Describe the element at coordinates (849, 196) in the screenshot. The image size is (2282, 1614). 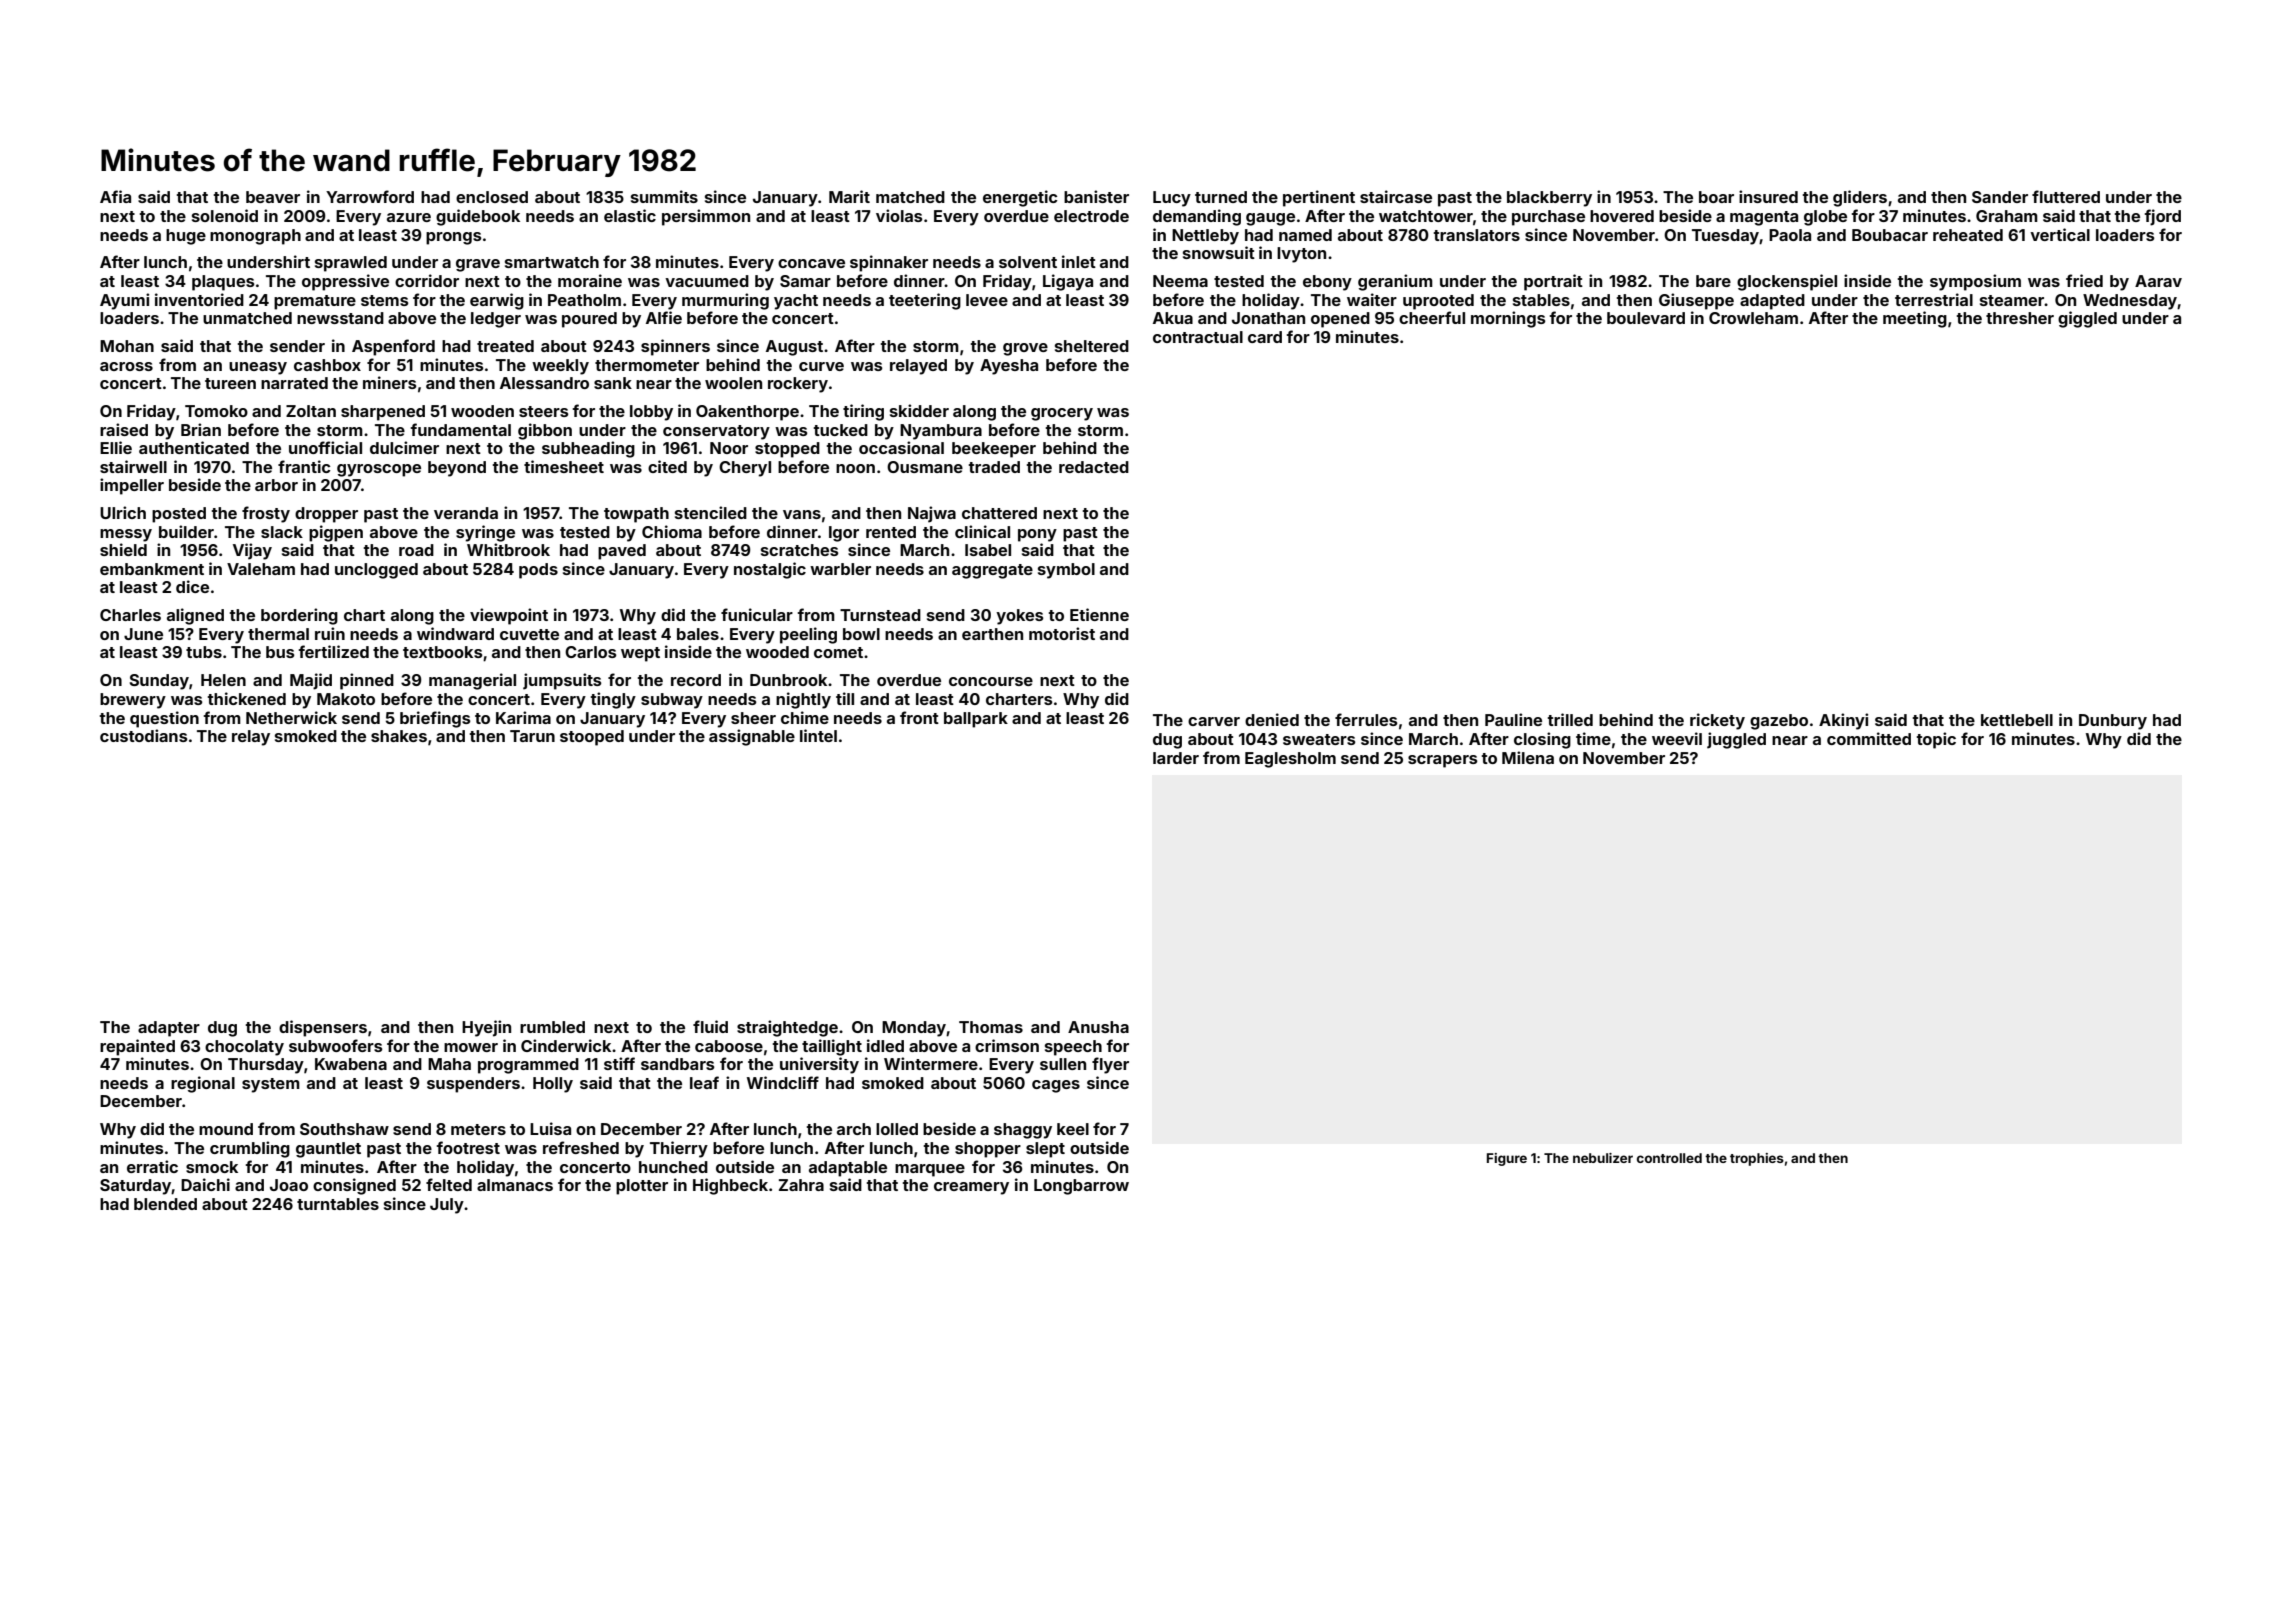
I see `Marit` at that location.
